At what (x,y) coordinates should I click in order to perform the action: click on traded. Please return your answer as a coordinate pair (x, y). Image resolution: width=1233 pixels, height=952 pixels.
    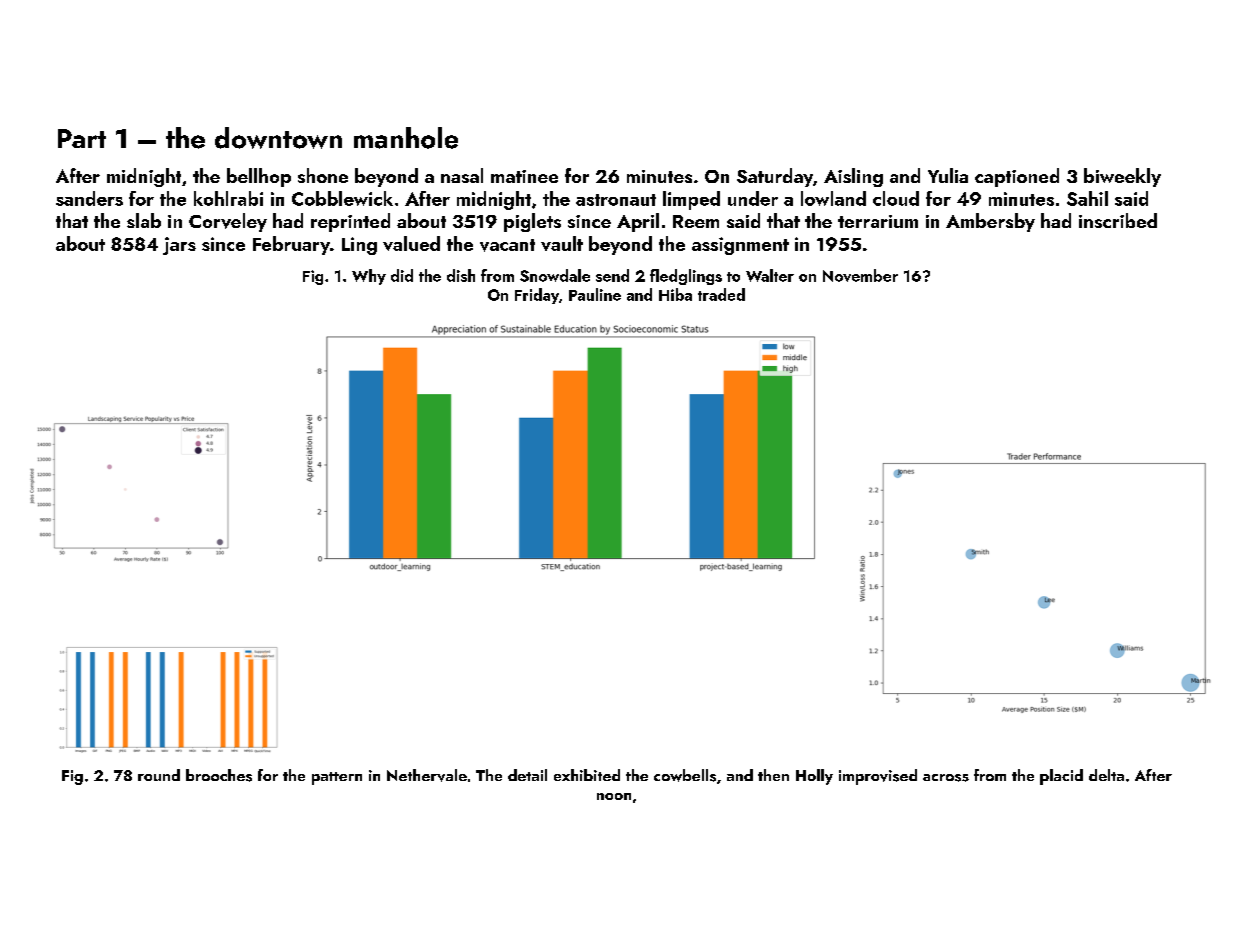
    Looking at the image, I should click on (721, 294).
